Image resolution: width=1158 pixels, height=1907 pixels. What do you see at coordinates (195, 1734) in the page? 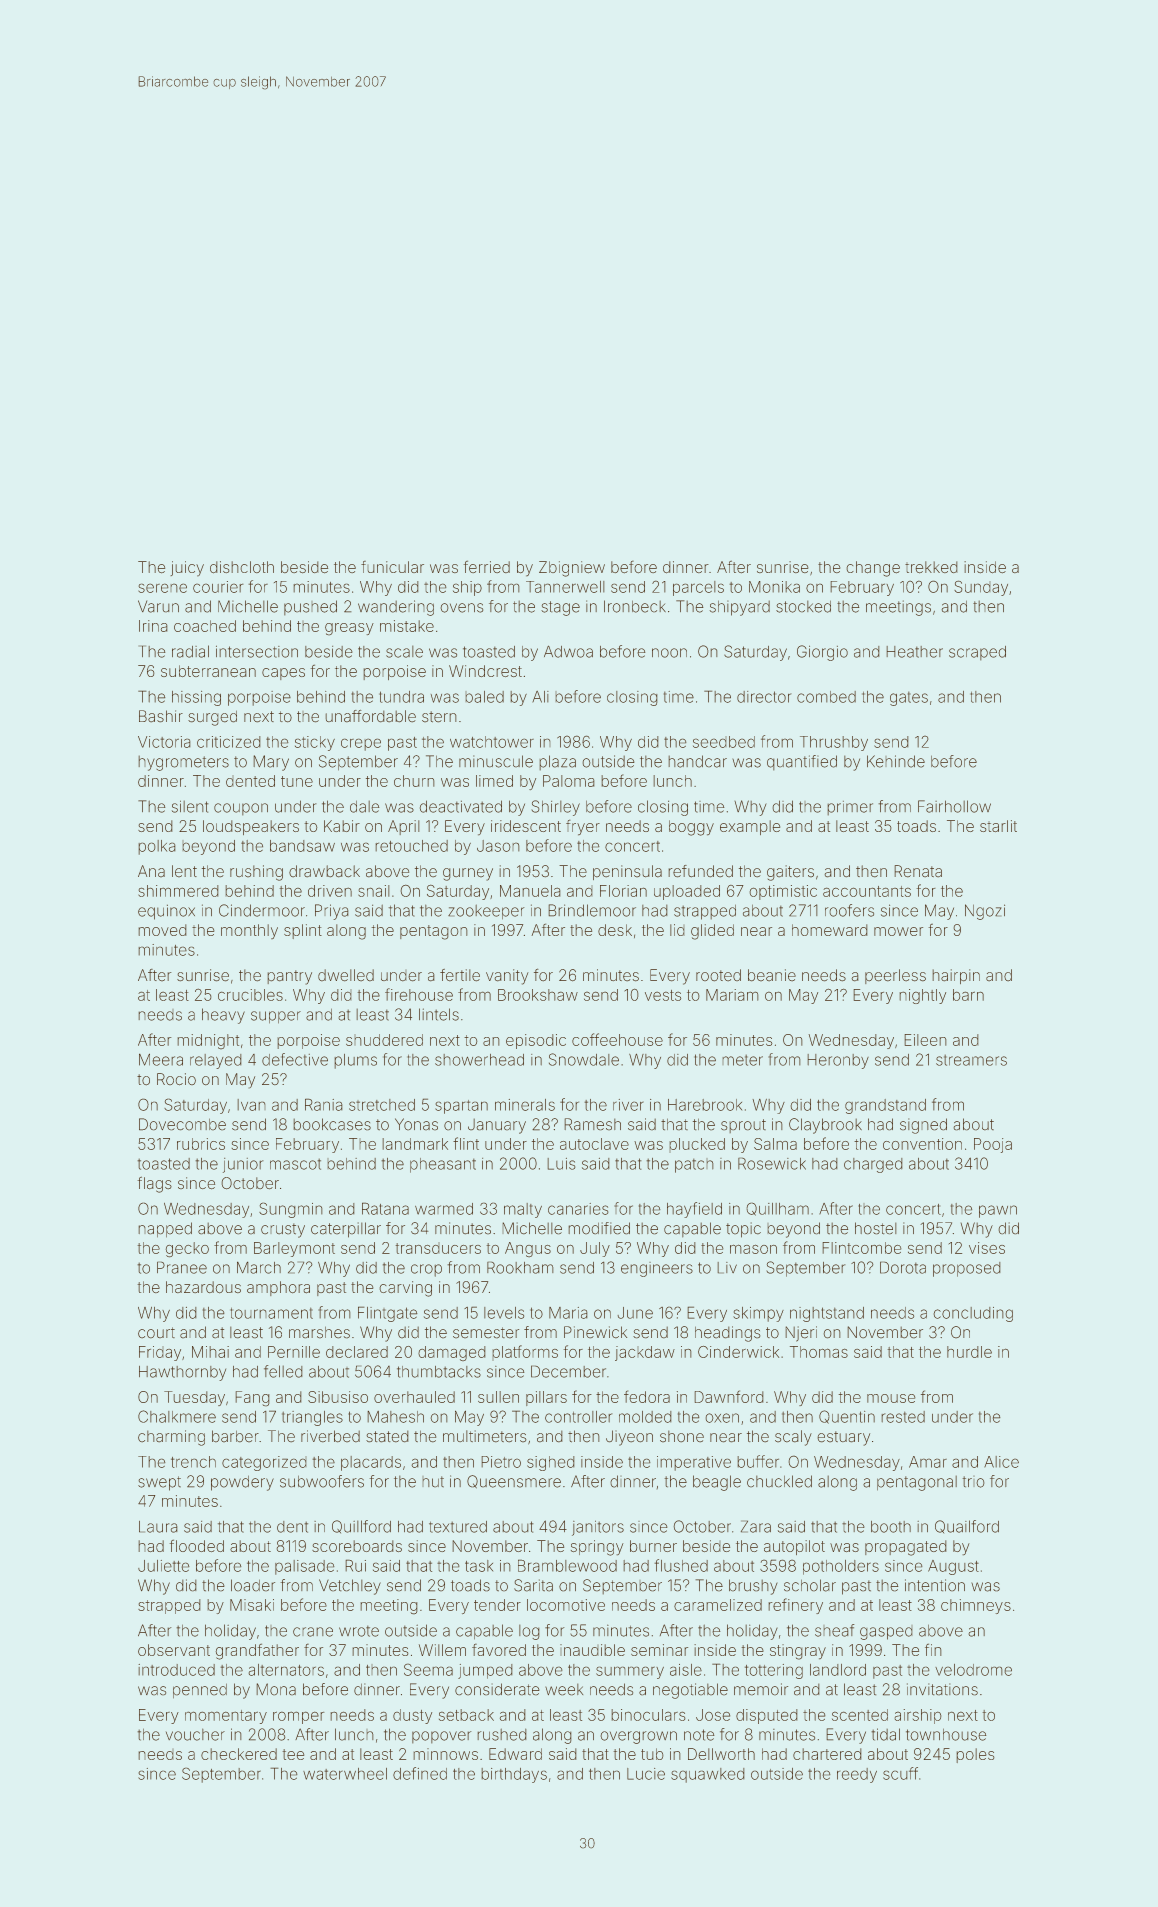
I see `voucher` at bounding box center [195, 1734].
